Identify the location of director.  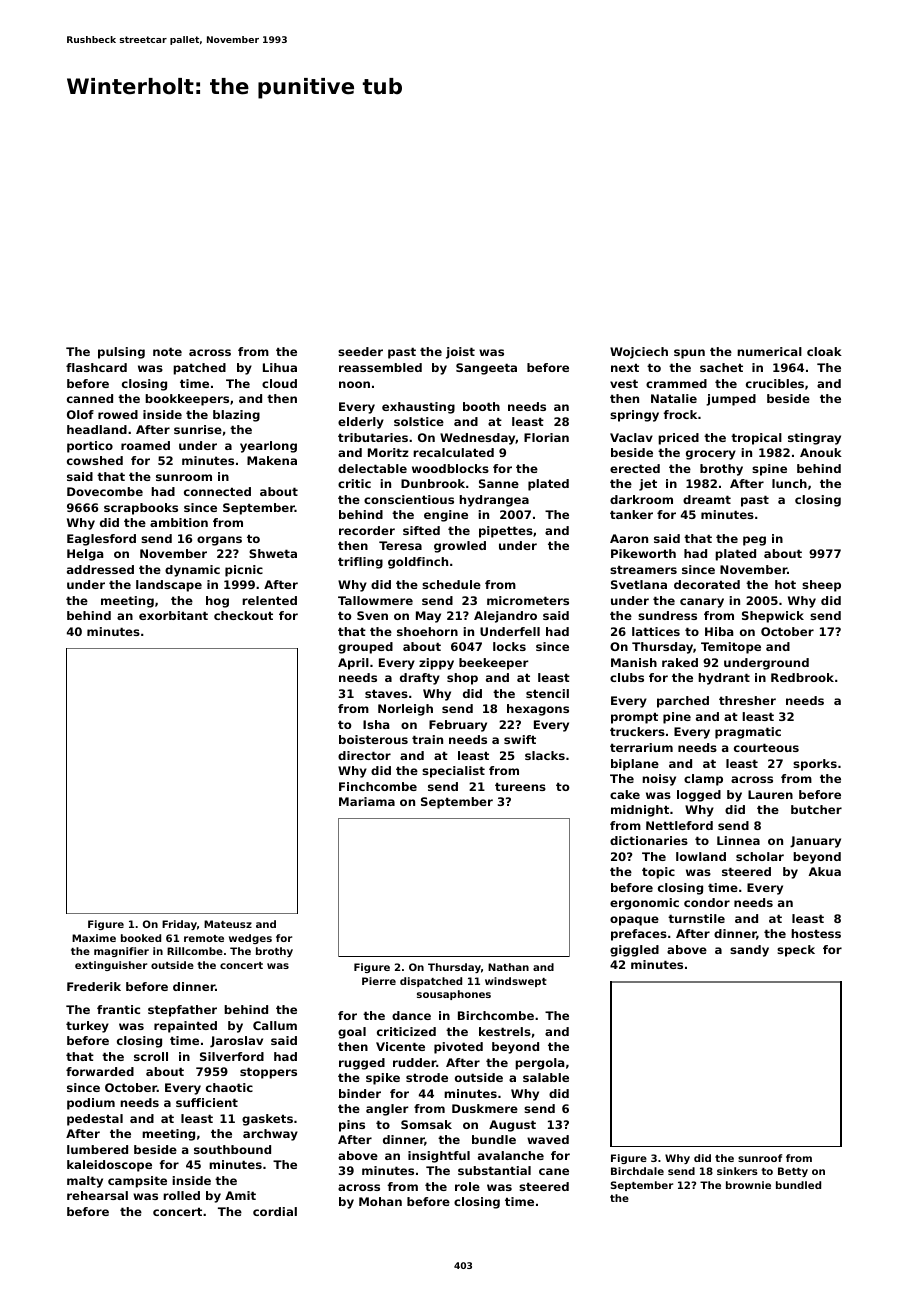
(364, 755).
